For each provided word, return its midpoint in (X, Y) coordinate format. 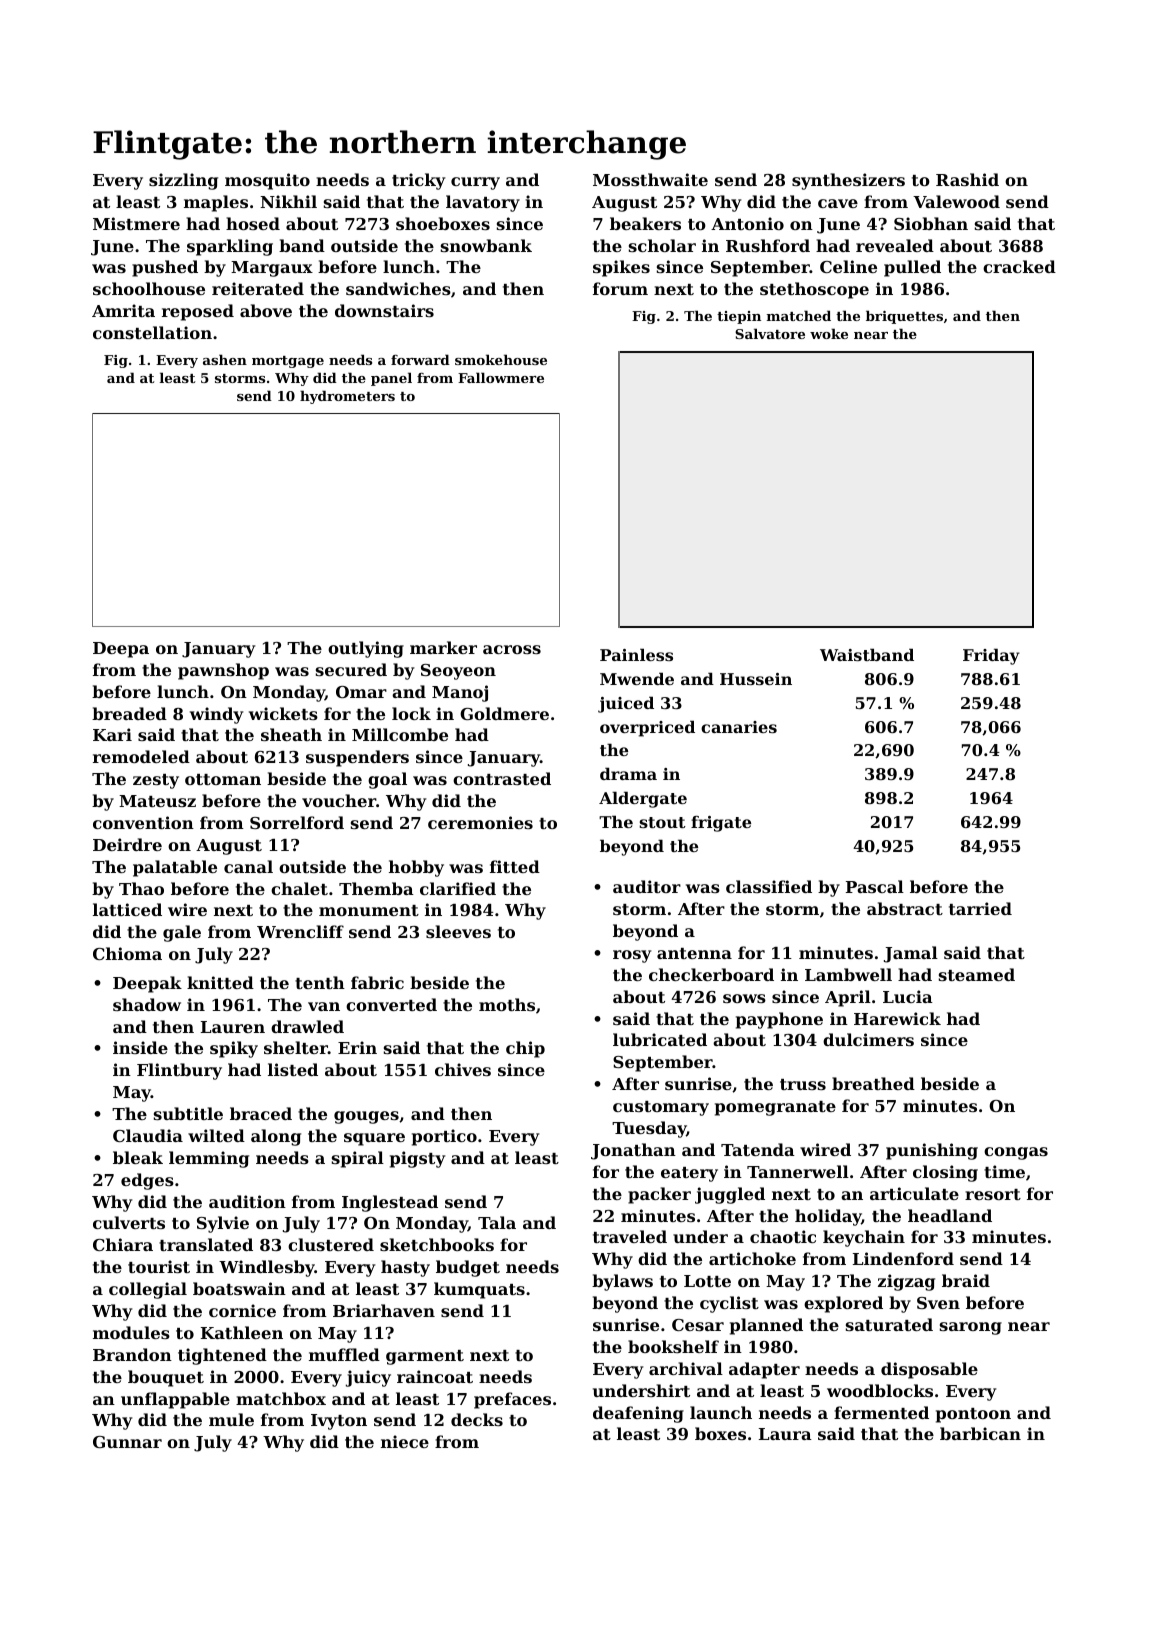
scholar (662, 245)
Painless (636, 654)
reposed (198, 312)
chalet (299, 888)
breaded (129, 713)
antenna (694, 953)
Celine (848, 266)
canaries (739, 727)
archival (686, 1368)
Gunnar (127, 1442)
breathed (873, 1083)
